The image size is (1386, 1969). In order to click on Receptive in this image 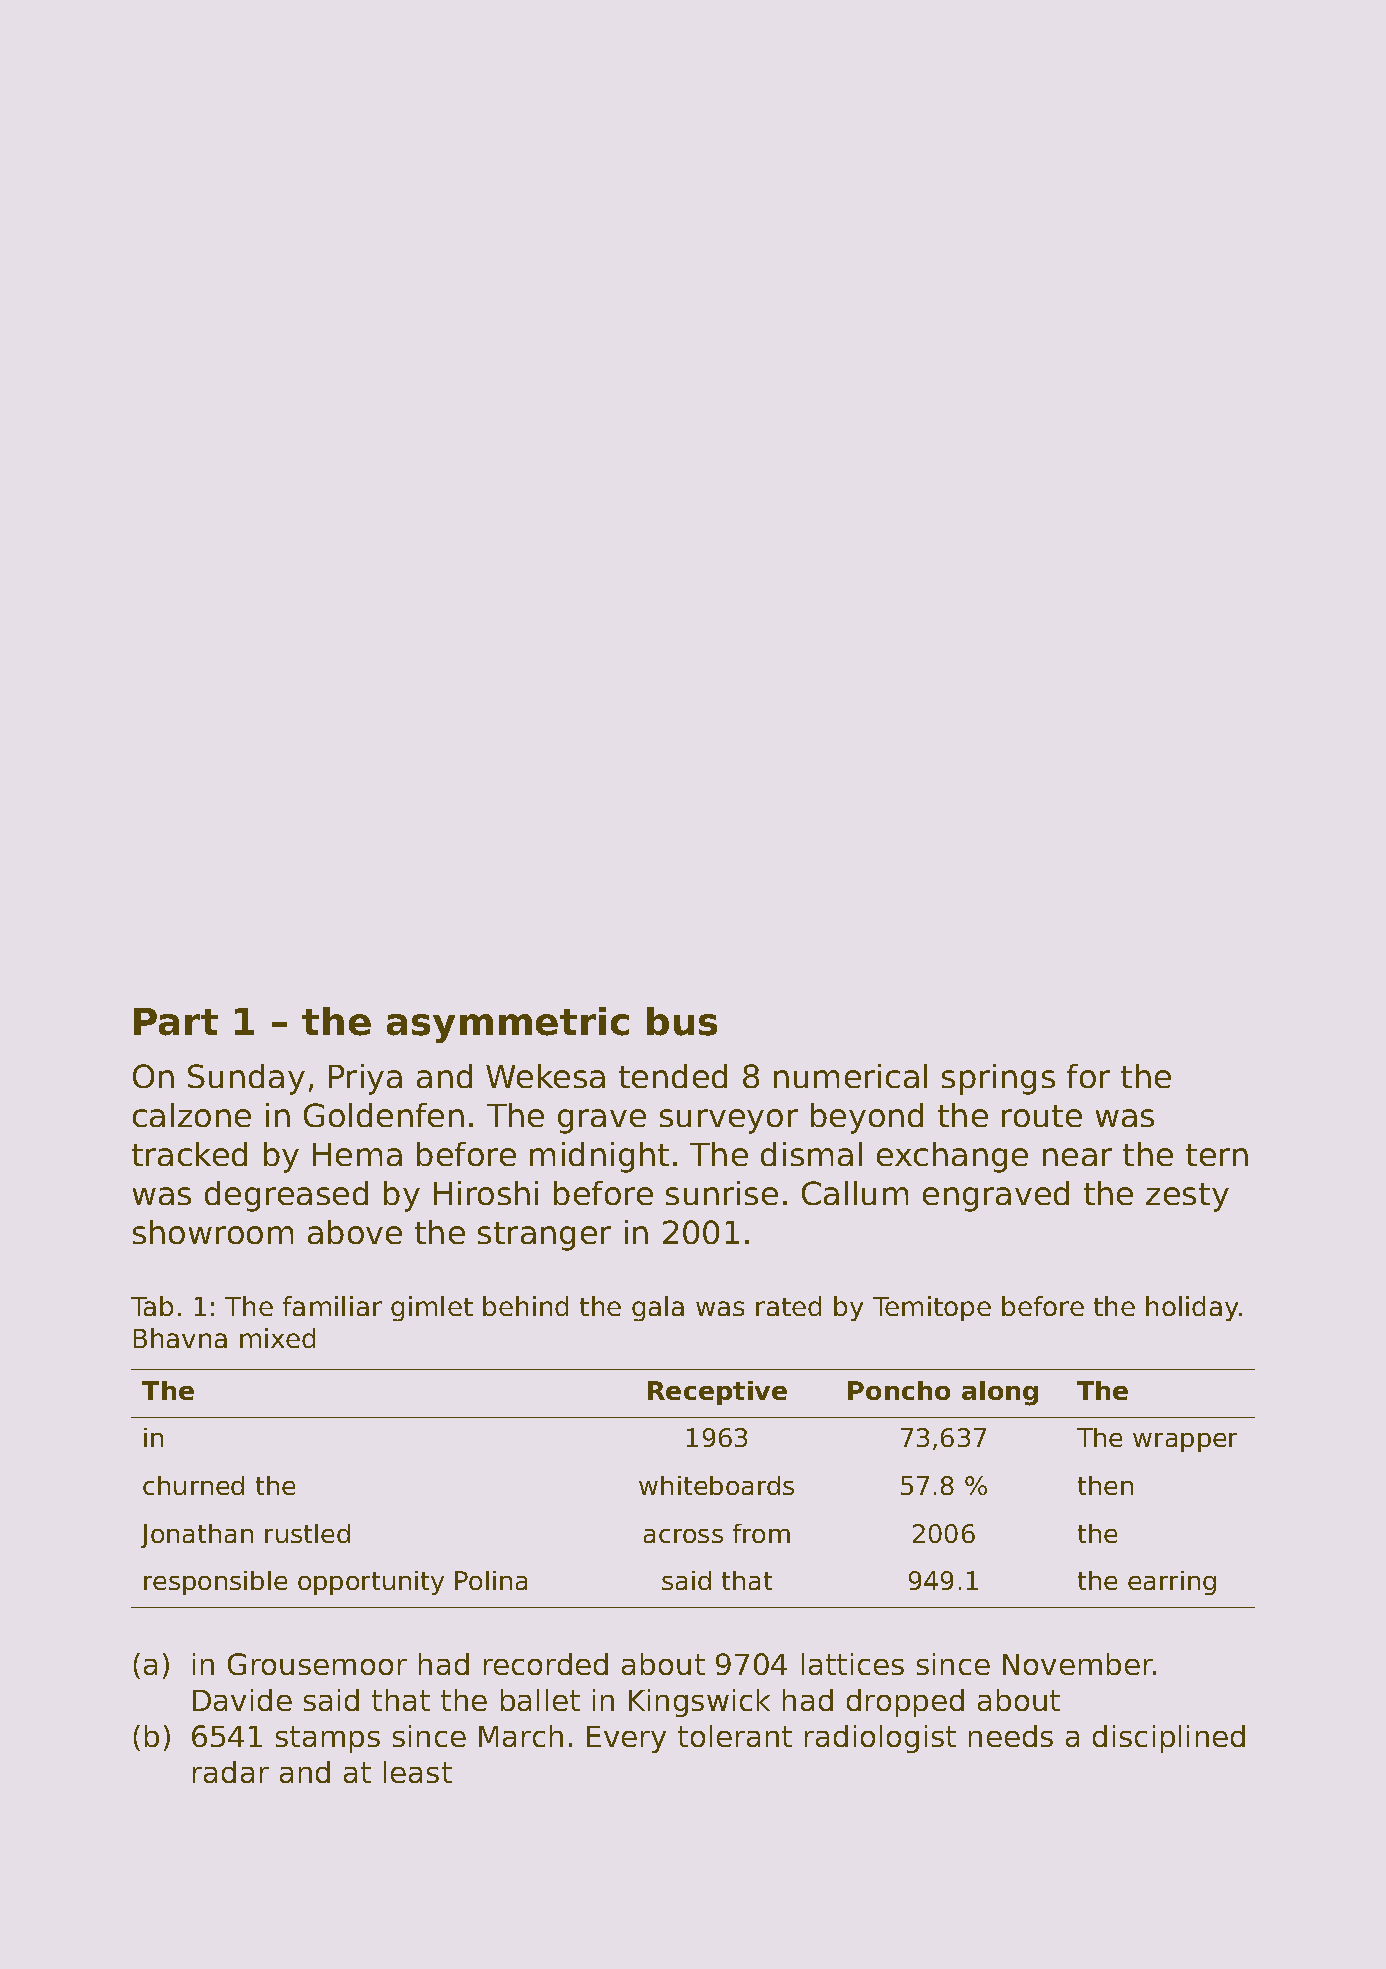, I will do `click(717, 1393)`.
